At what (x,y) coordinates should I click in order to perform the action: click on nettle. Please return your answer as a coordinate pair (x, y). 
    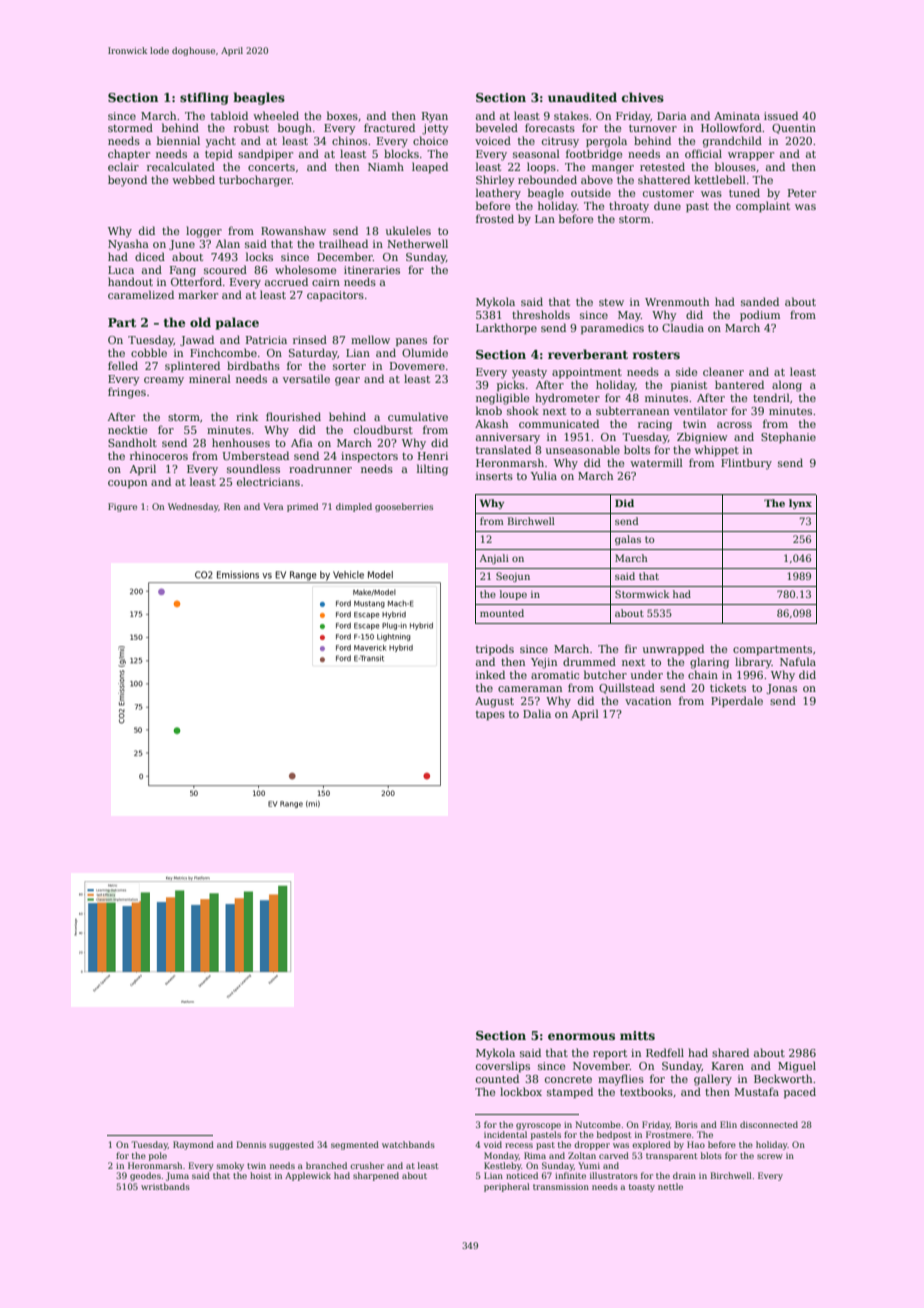
    Looking at the image, I should click on (670, 1186).
